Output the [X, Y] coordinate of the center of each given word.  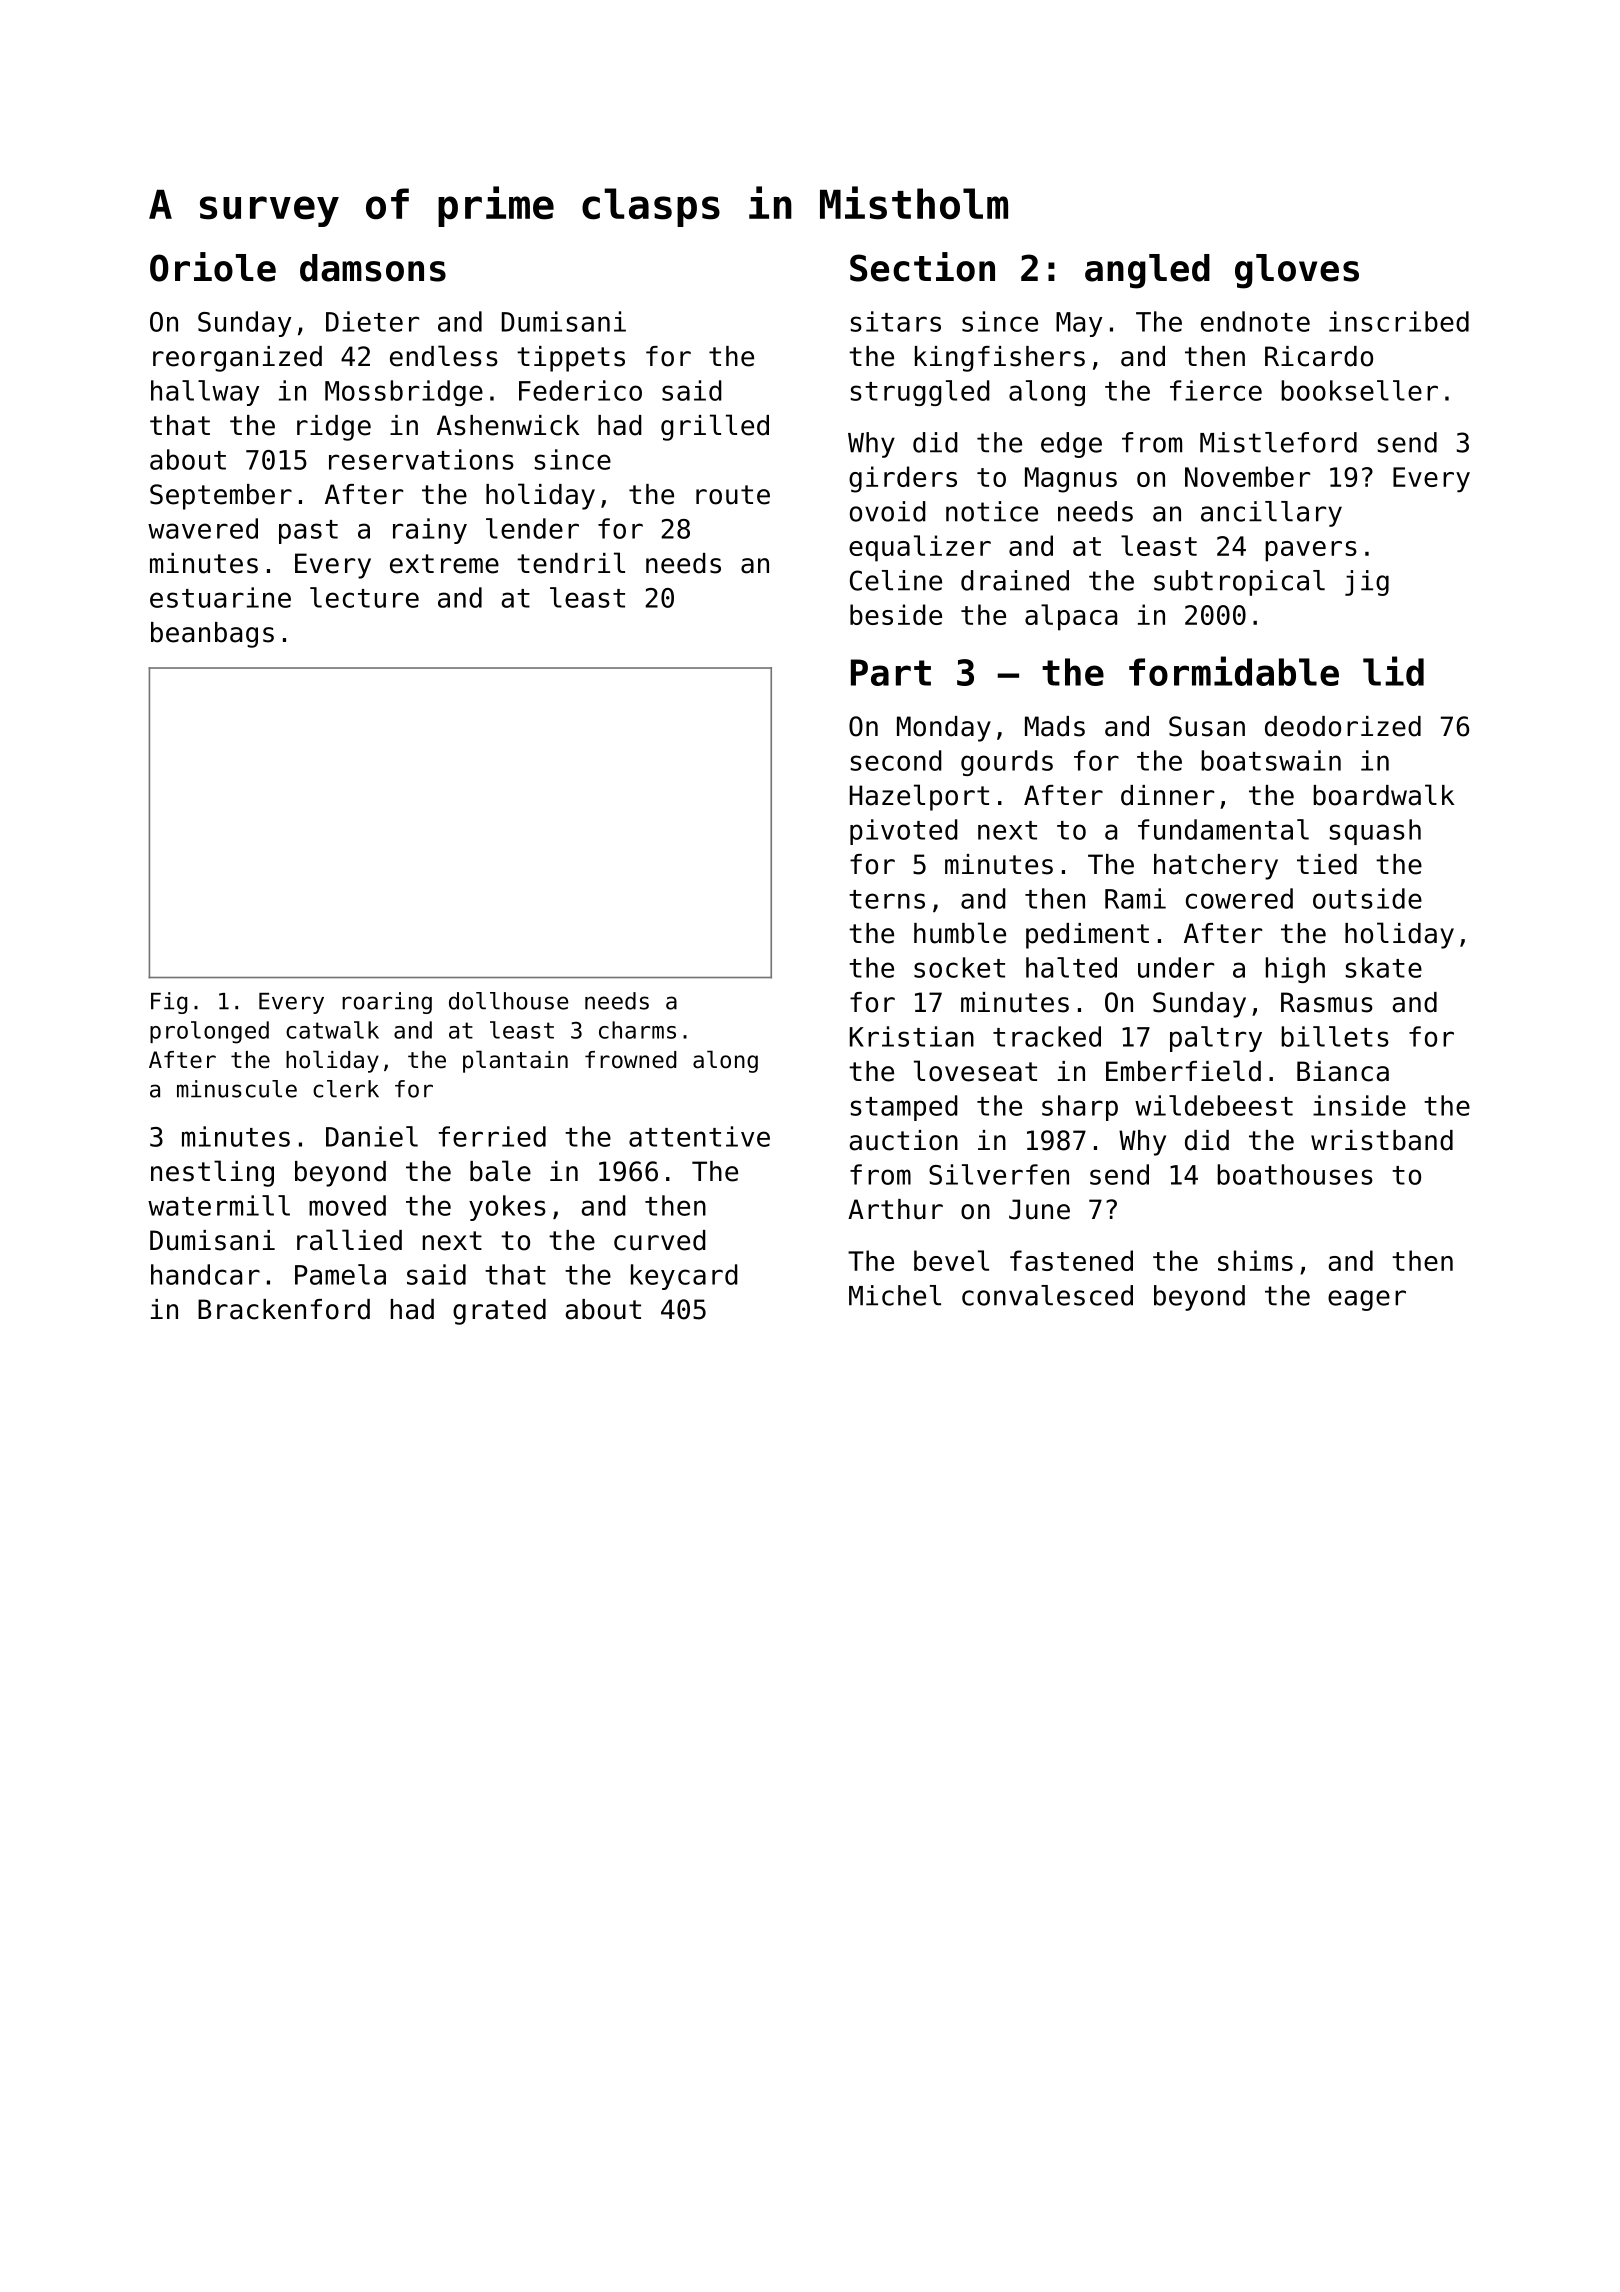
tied [1327, 864]
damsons [373, 268]
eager [1367, 1300]
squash [1375, 832]
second [896, 760]
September [221, 497]
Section [922, 267]
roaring [387, 1003]
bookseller [1359, 390]
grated [499, 1312]
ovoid [888, 511]
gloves [1297, 271]
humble [960, 933]
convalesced [1047, 1295]
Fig [169, 1003]
